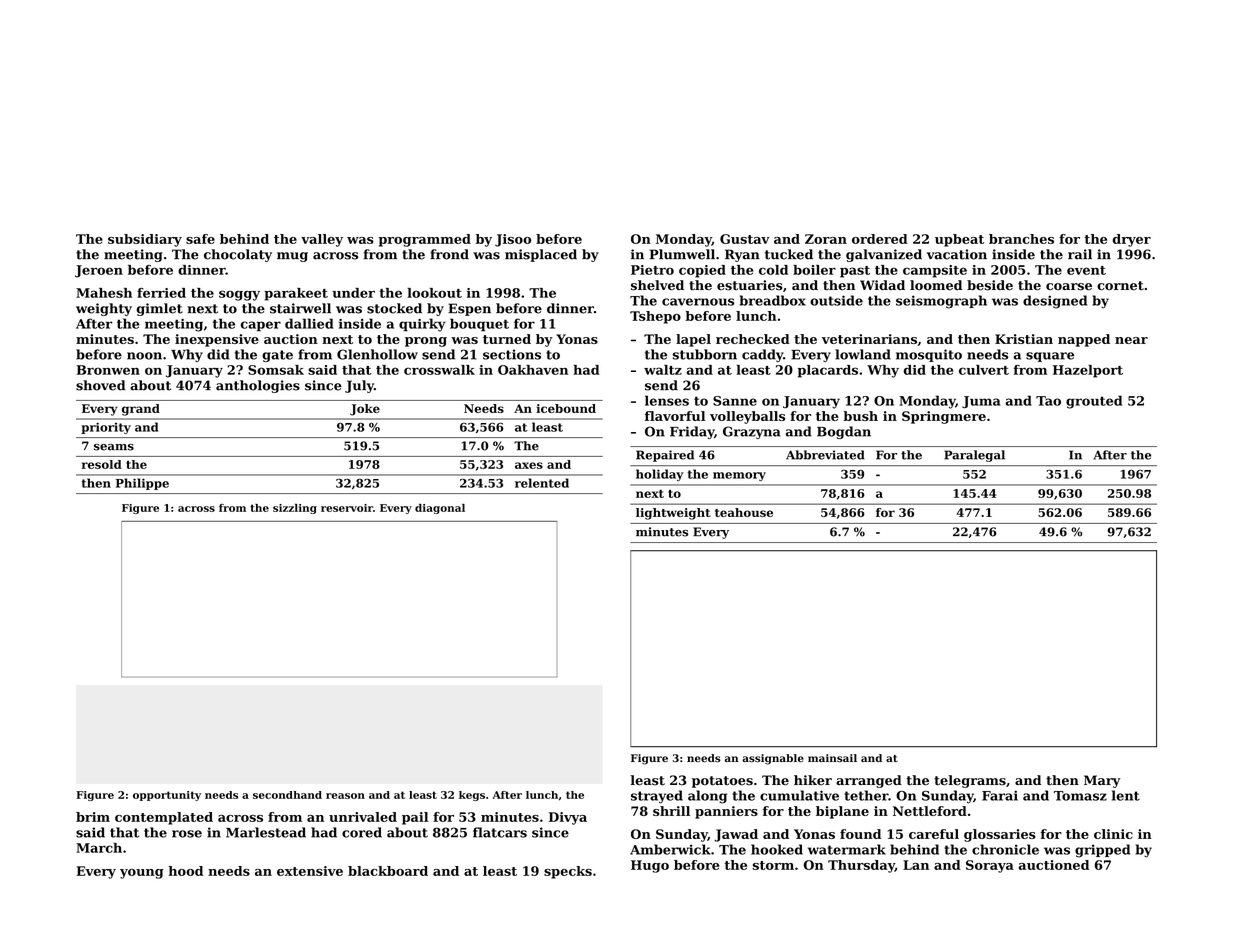 The width and height of the screenshot is (1233, 952). Describe the element at coordinates (513, 240) in the screenshot. I see `Jisoo` at that location.
